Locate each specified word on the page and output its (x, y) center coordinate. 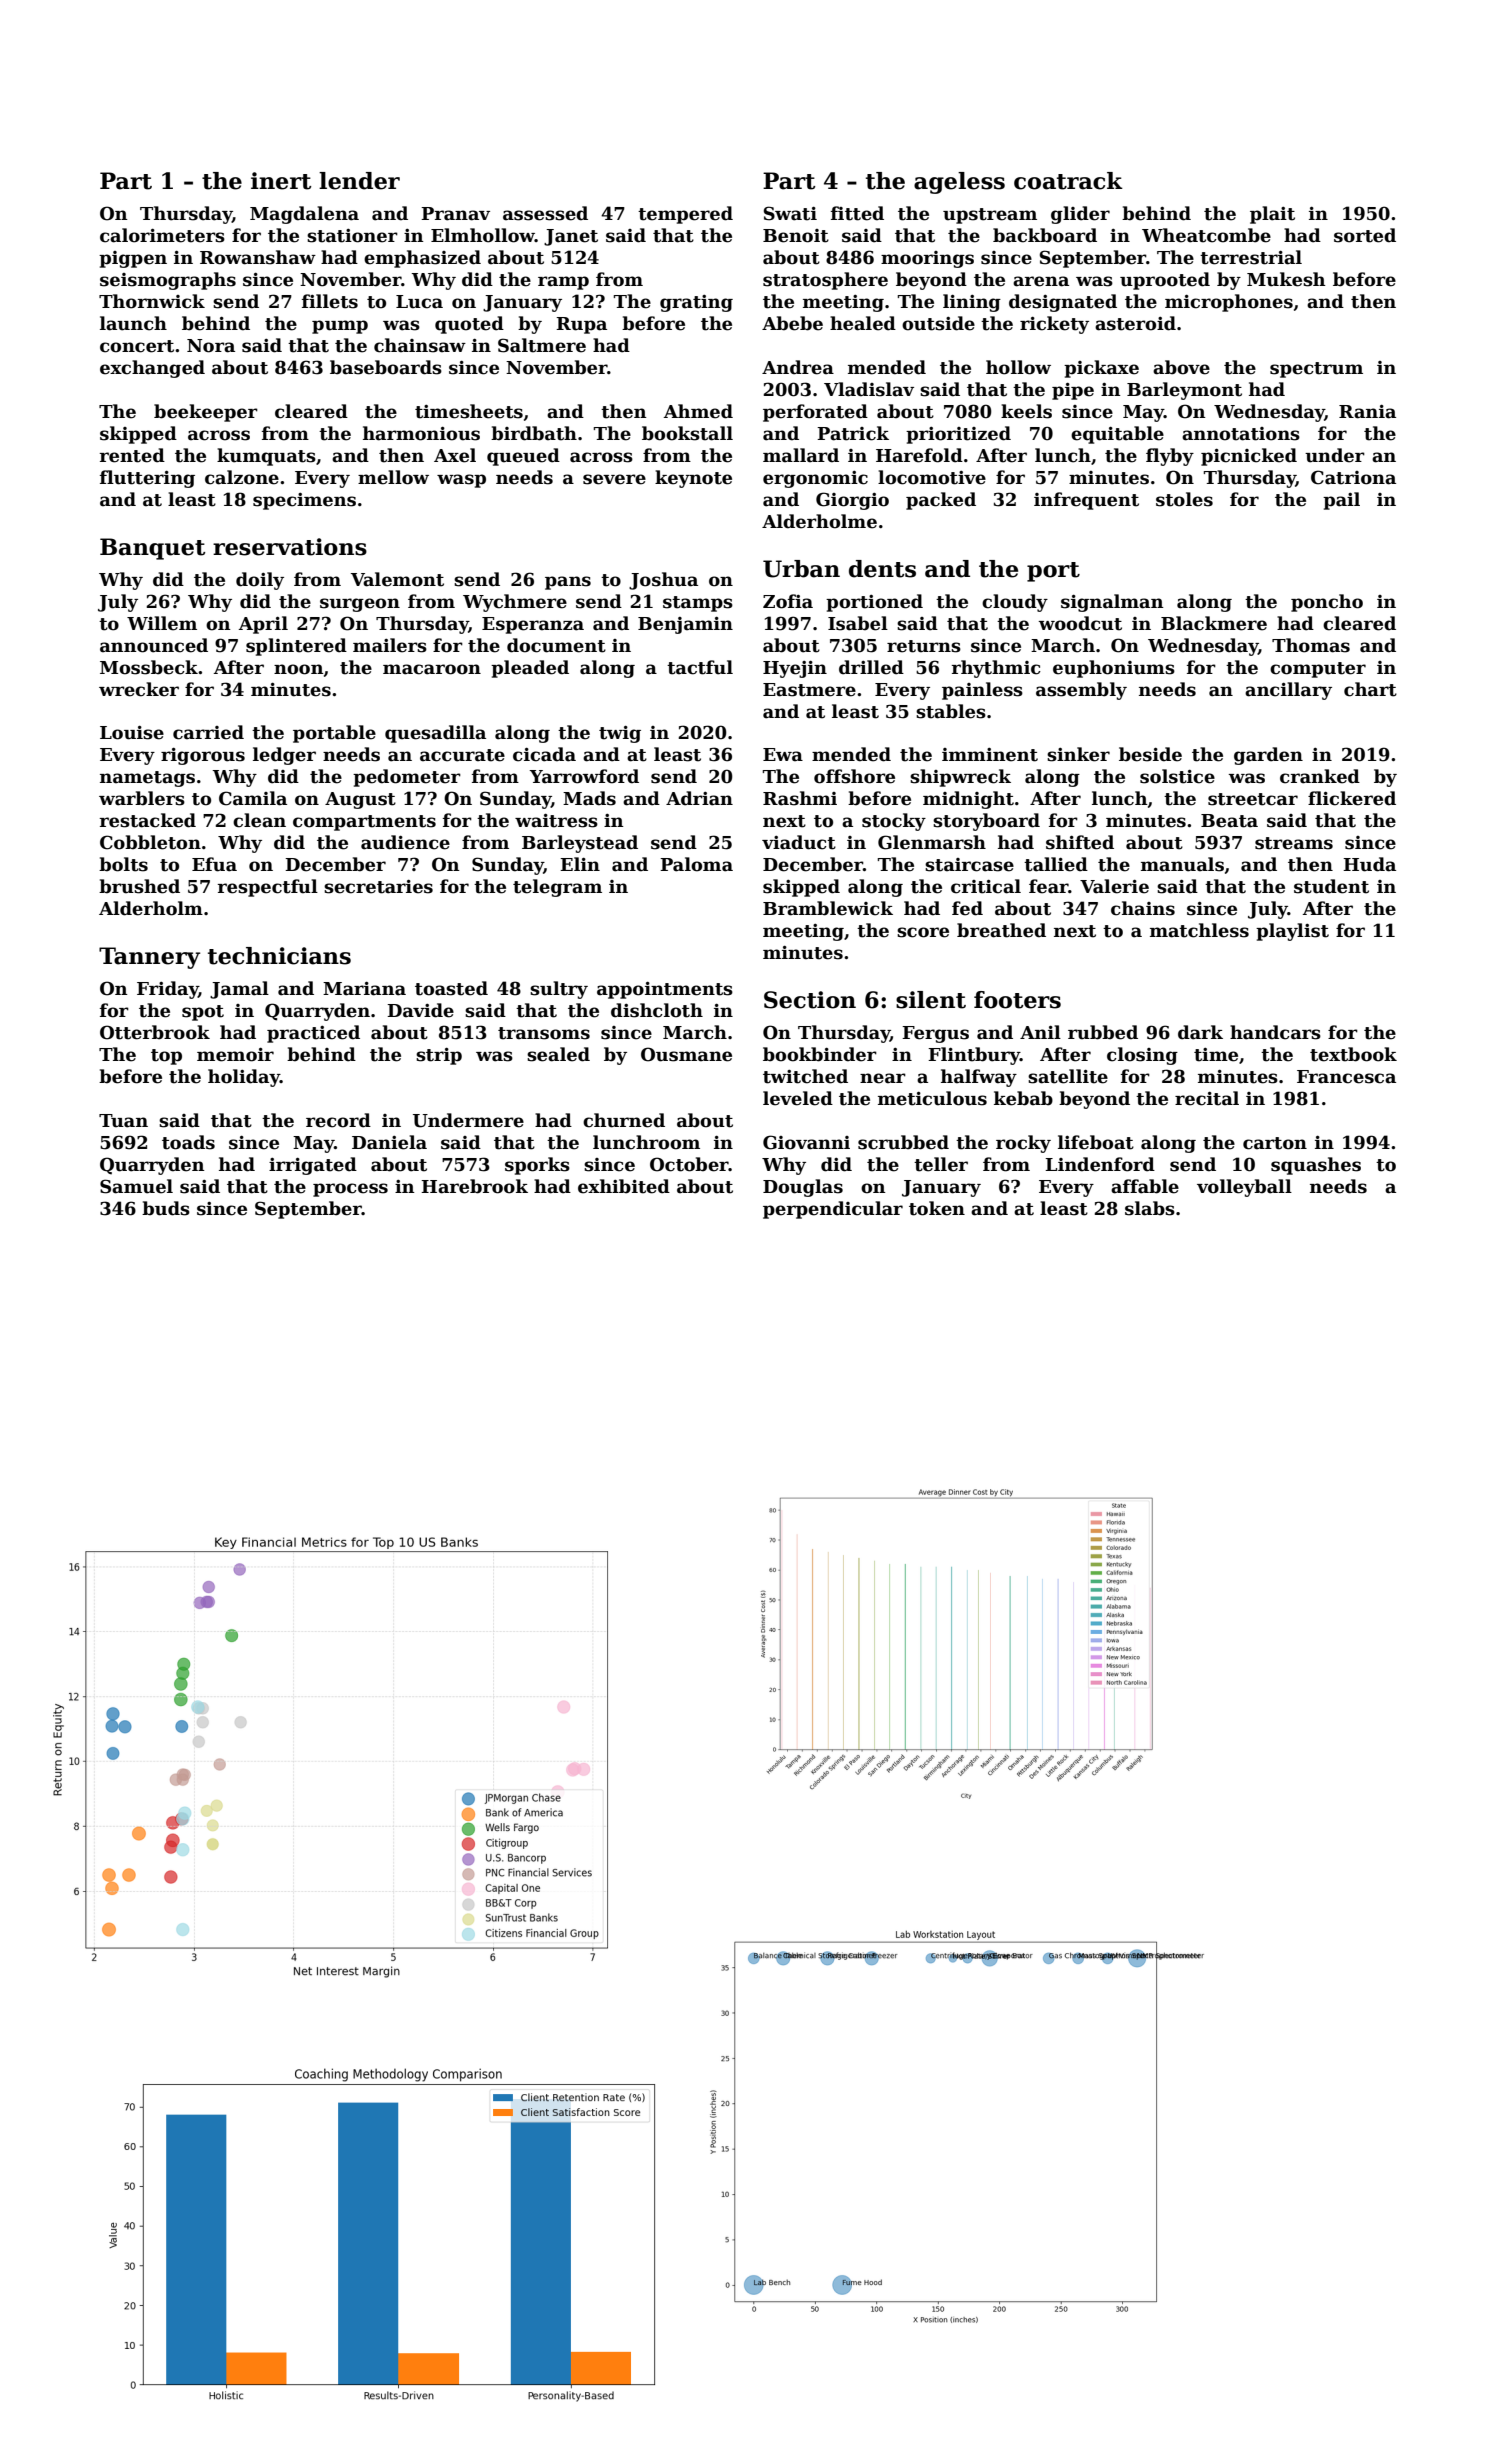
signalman (1112, 603)
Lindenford (1100, 1164)
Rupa (581, 325)
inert (281, 181)
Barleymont (1184, 391)
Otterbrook (155, 1032)
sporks (537, 1166)
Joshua (663, 581)
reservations (290, 547)
